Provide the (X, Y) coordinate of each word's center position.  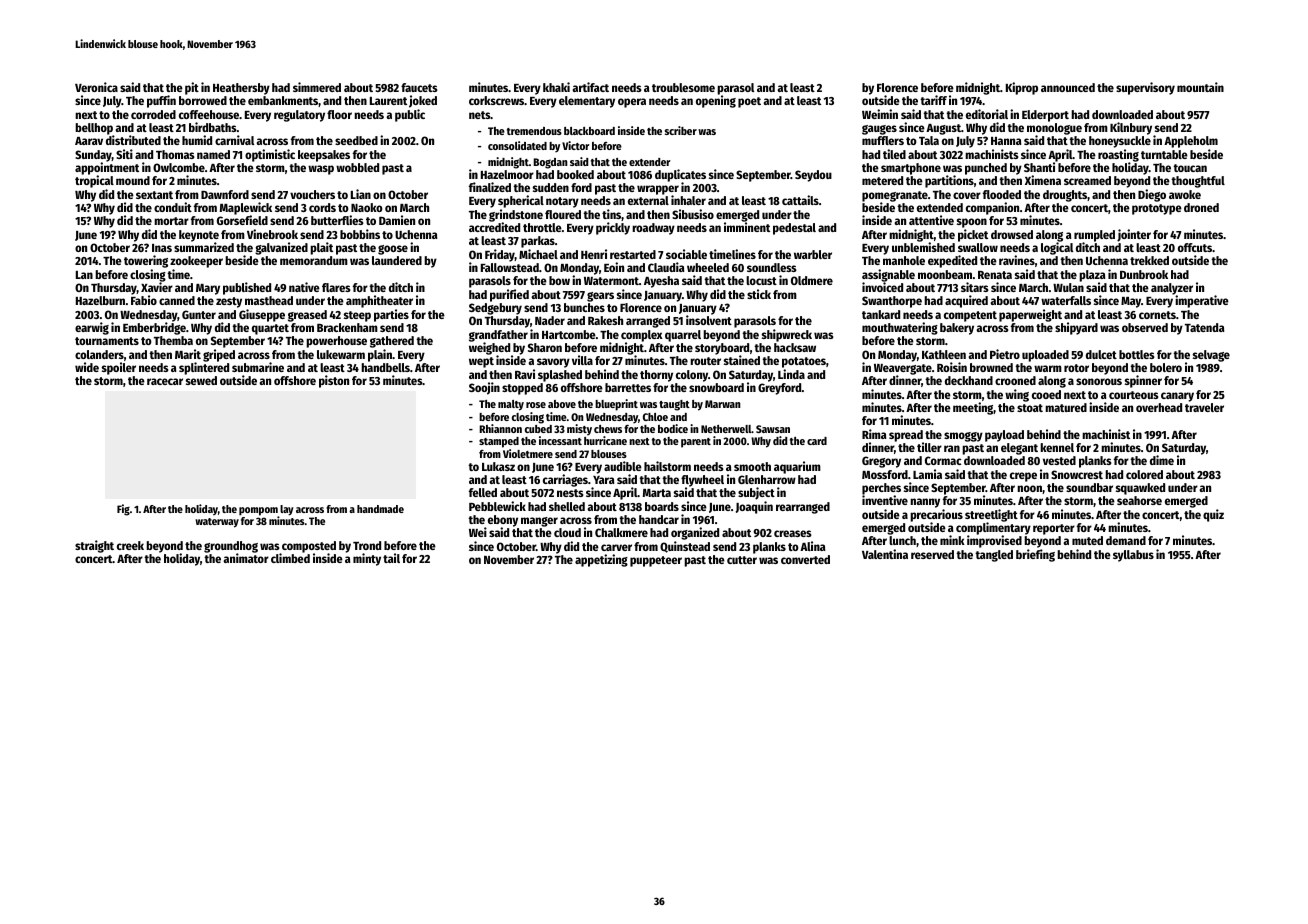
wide (87, 367)
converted (805, 559)
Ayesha (661, 282)
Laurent (388, 101)
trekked (1149, 260)
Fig (123, 510)
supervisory (1145, 88)
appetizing (601, 560)
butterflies (337, 220)
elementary (587, 102)
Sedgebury (495, 309)
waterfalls (1066, 300)
